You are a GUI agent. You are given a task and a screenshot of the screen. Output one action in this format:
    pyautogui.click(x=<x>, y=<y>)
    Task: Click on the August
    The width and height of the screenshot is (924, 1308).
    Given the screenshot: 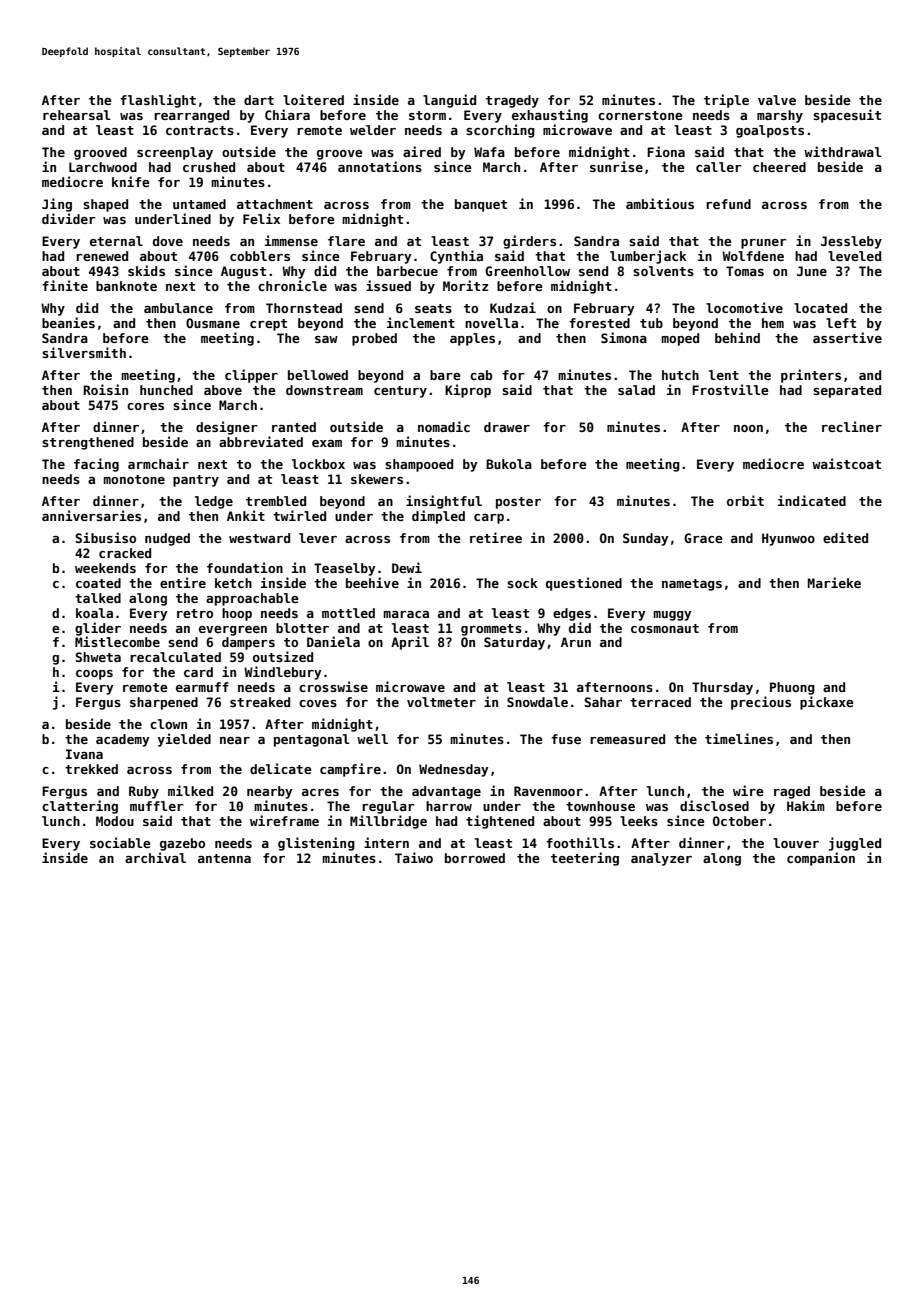 What is the action you would take?
    pyautogui.click(x=243, y=272)
